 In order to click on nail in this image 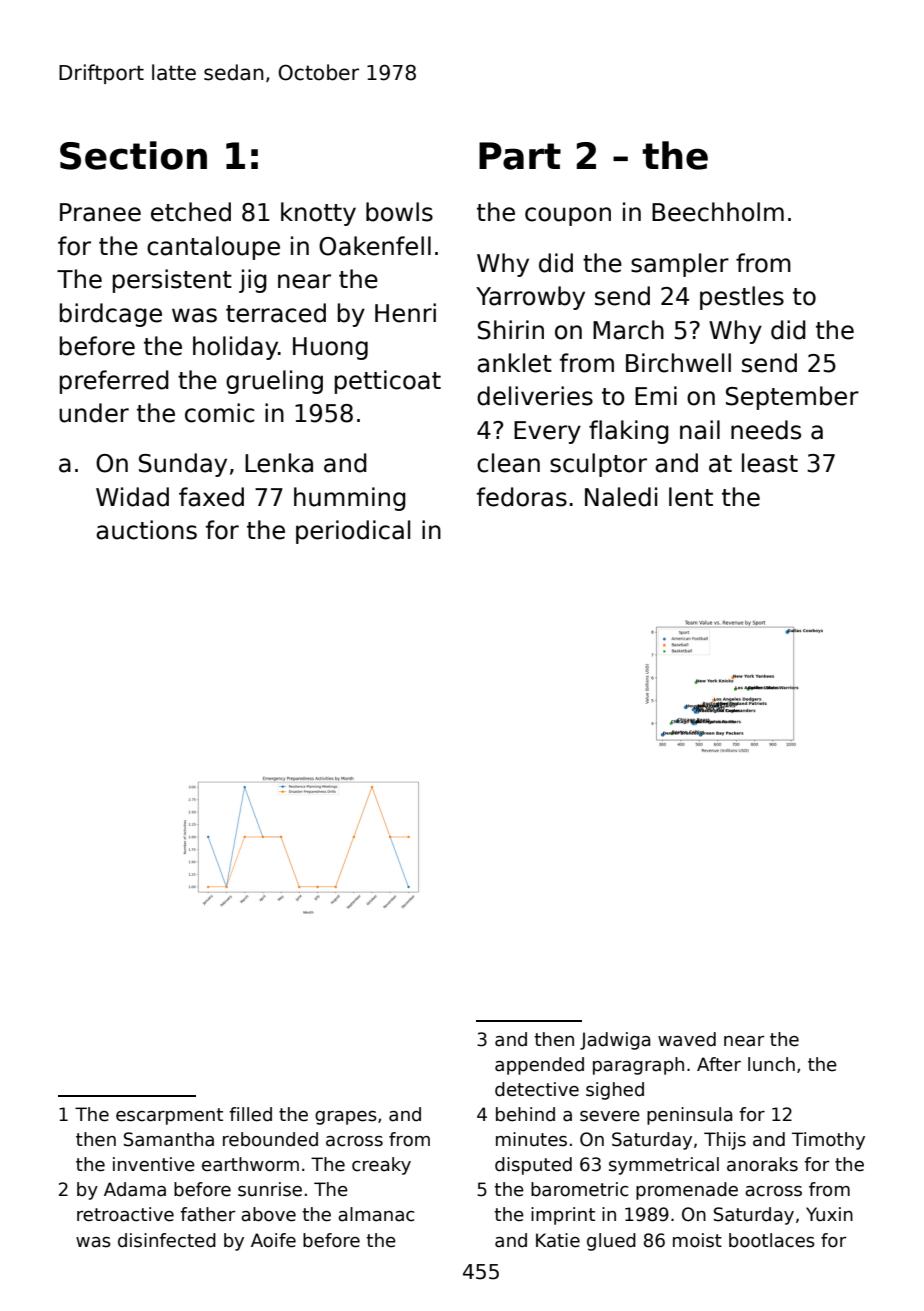, I will do `click(700, 430)`.
